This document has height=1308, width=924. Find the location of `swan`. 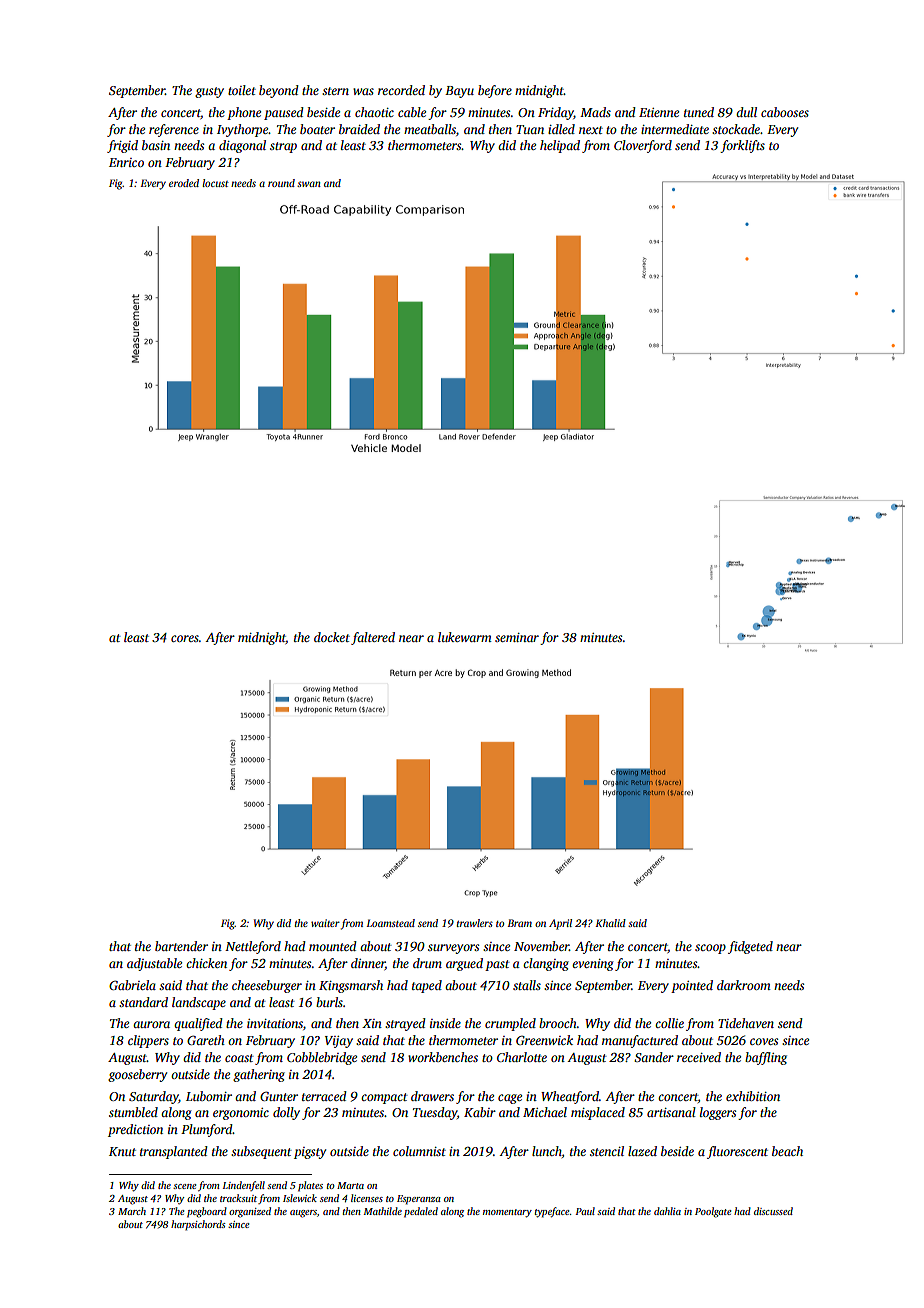

swan is located at coordinates (309, 184).
